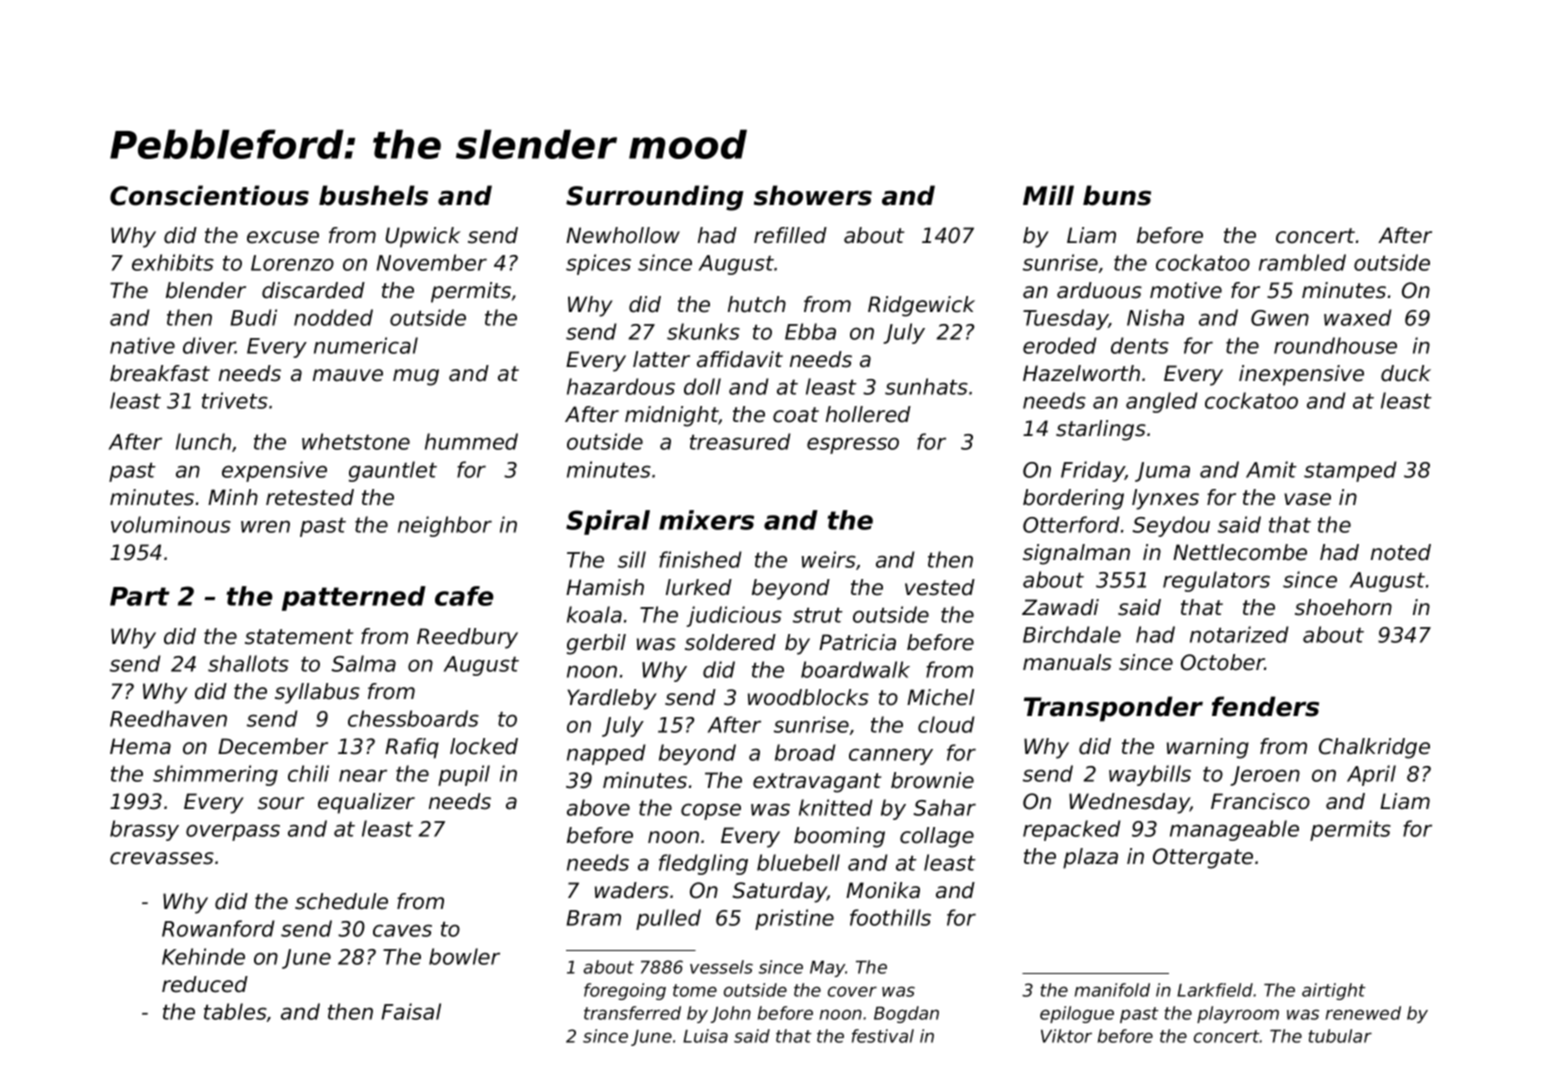 The image size is (1541, 1089). What do you see at coordinates (813, 195) in the screenshot?
I see `showers` at bounding box center [813, 195].
